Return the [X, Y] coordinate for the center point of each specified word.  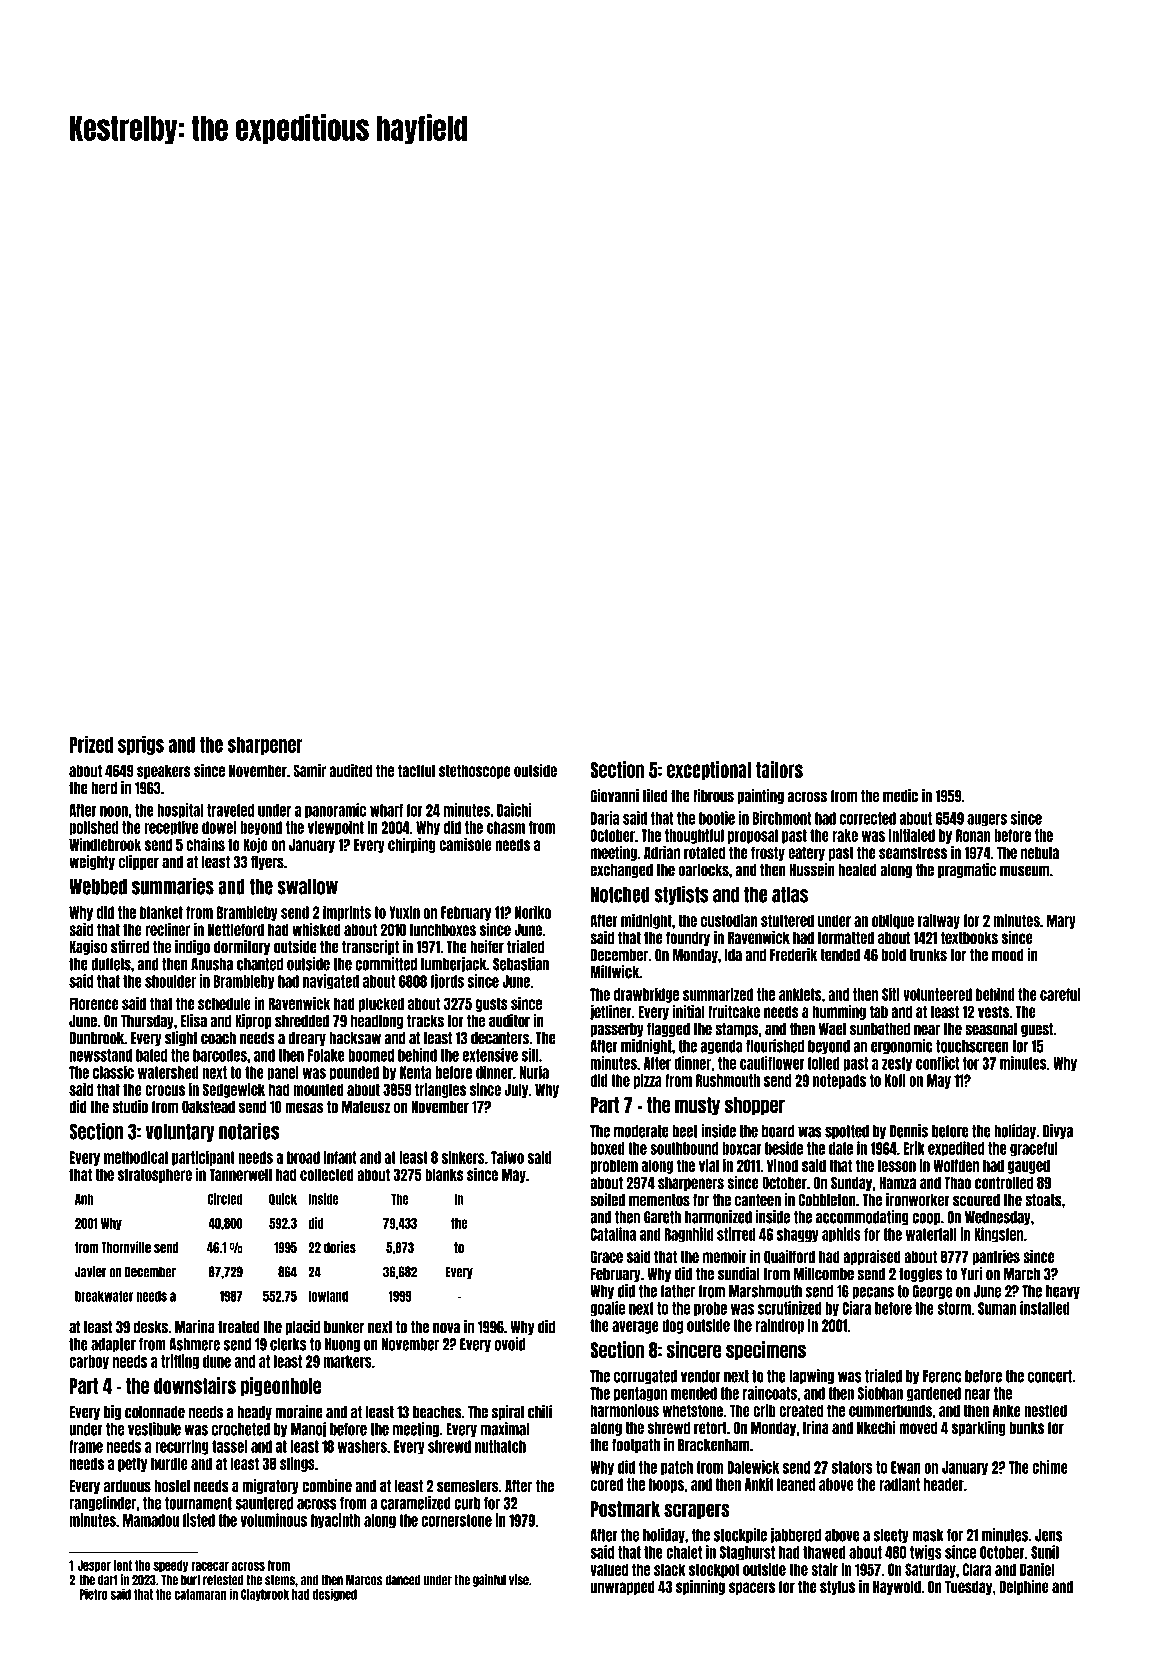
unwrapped [622, 1587]
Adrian [662, 852]
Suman [997, 1308]
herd [104, 788]
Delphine [1024, 1587]
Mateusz [366, 1107]
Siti [891, 994]
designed [335, 1594]
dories [340, 1247]
